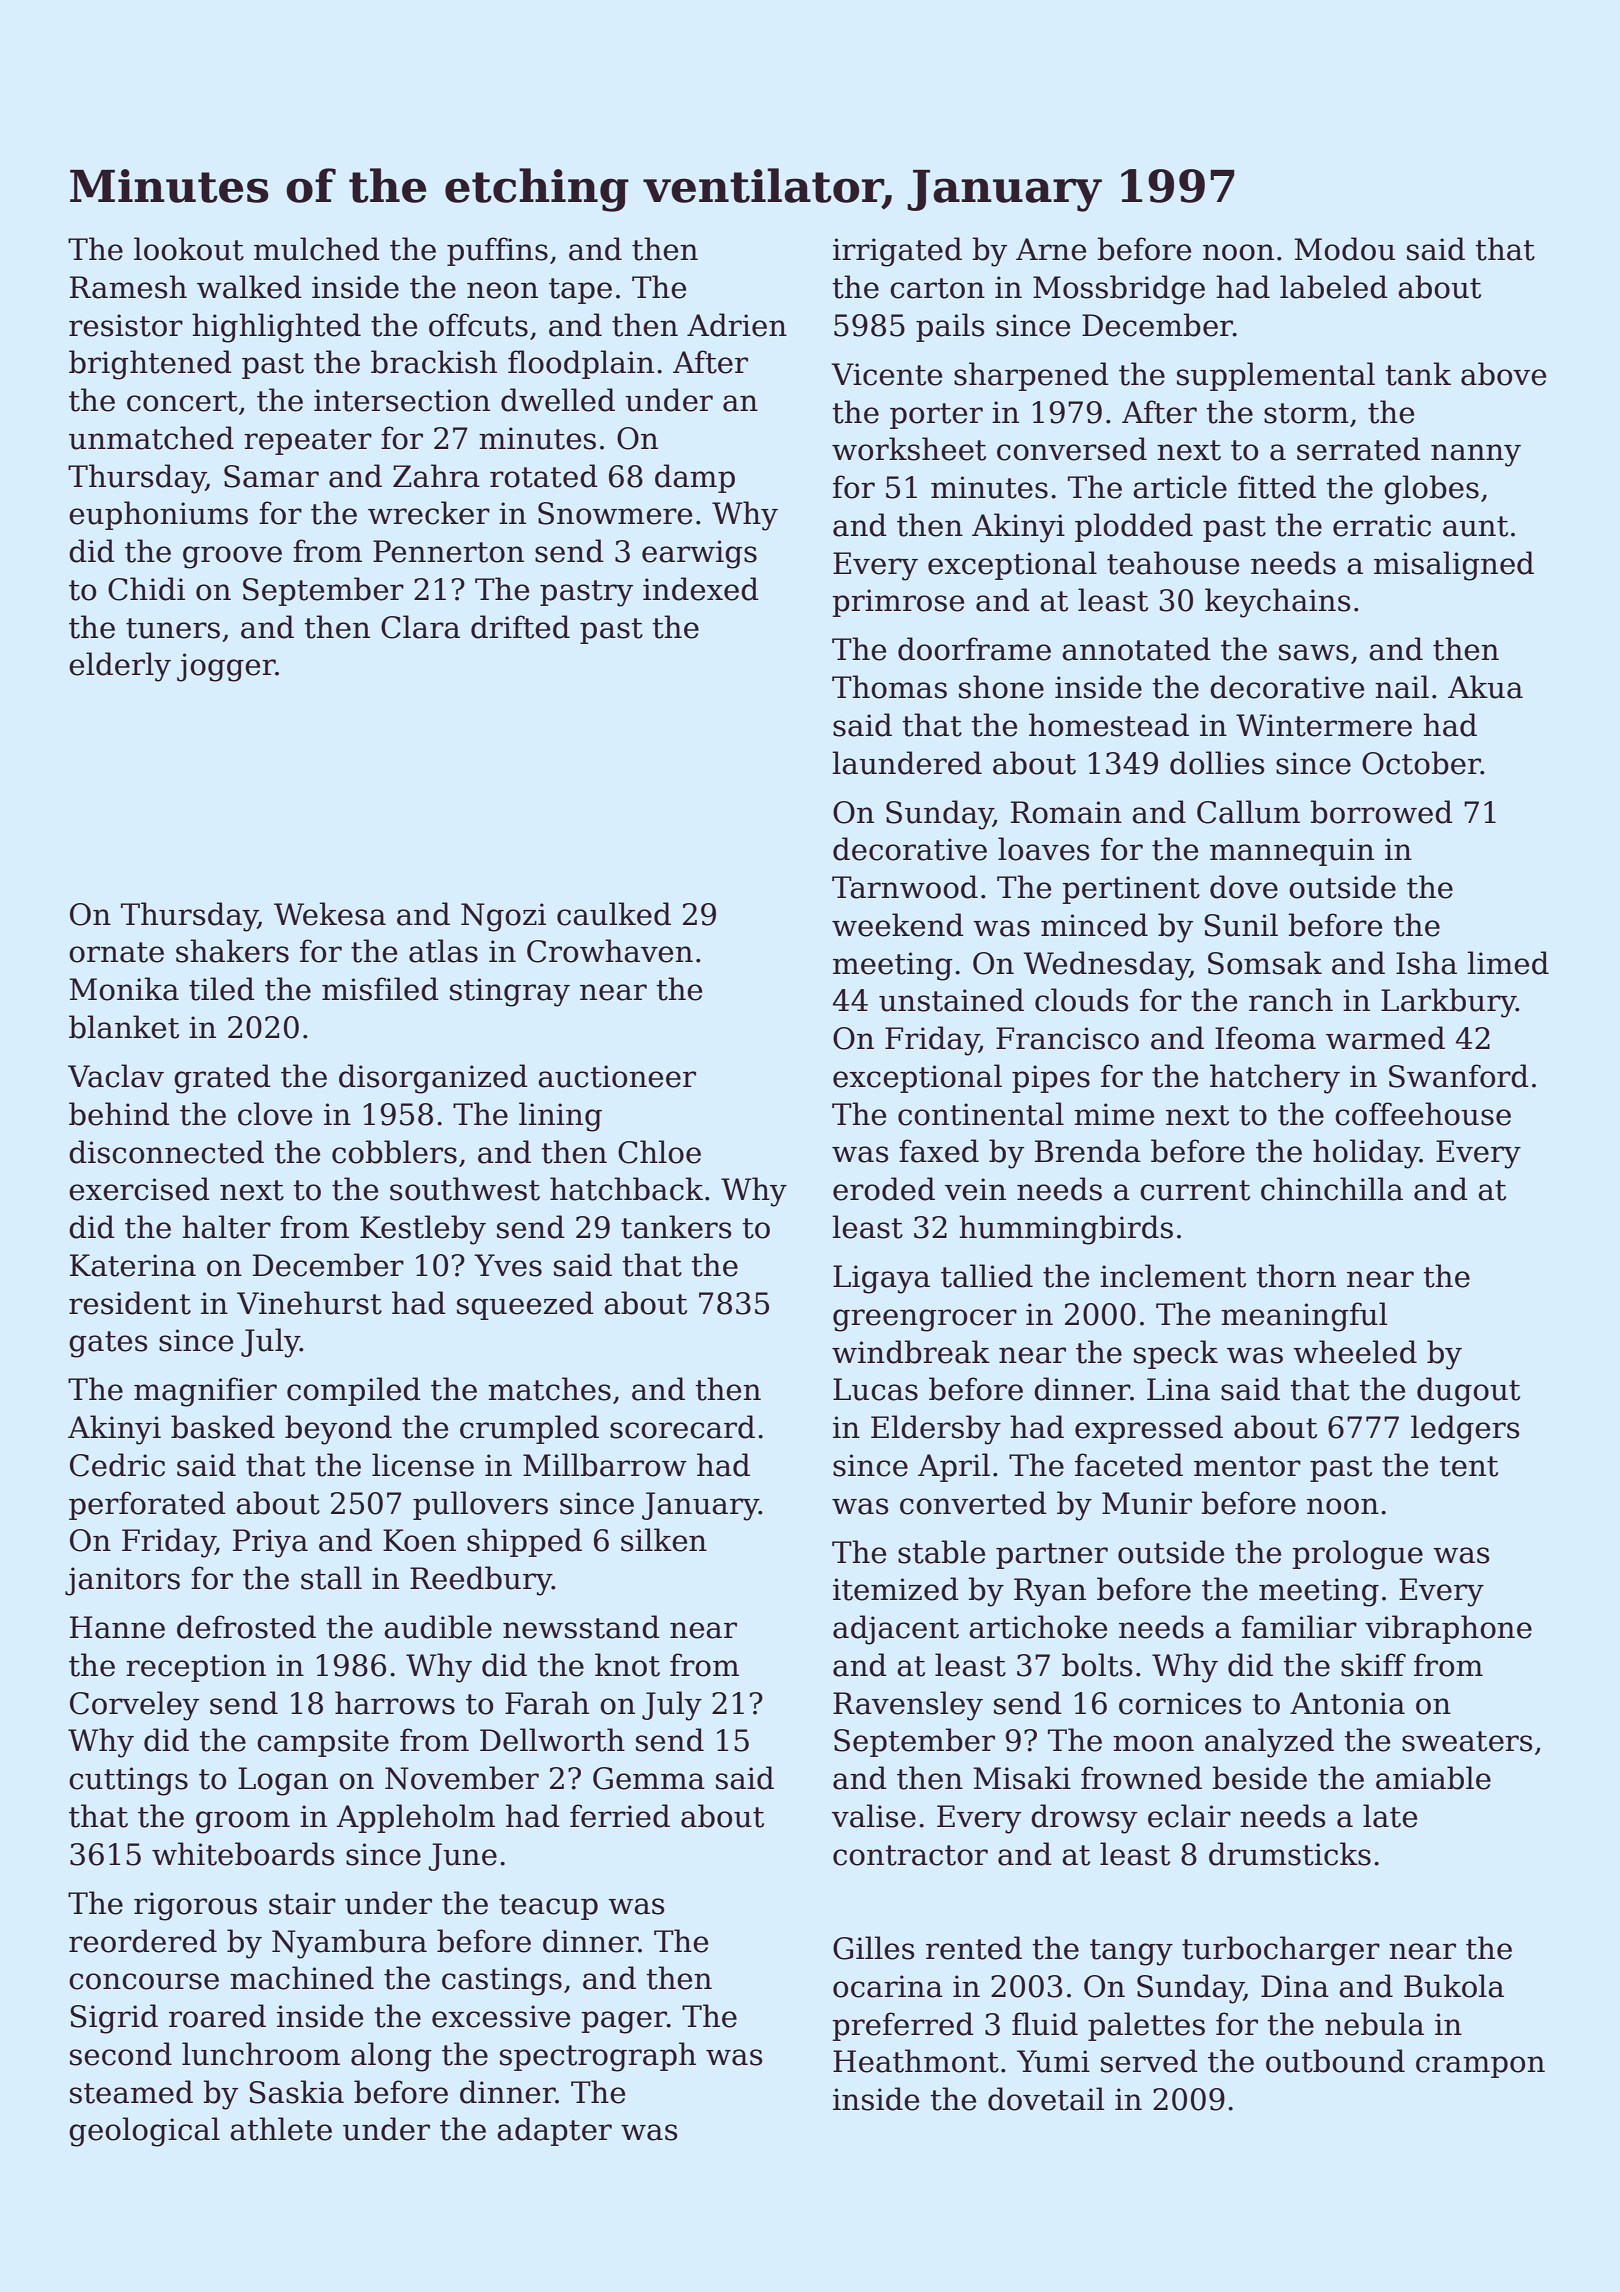 The width and height of the document is (1620, 2292). What do you see at coordinates (1476, 455) in the document?
I see `nanny` at bounding box center [1476, 455].
